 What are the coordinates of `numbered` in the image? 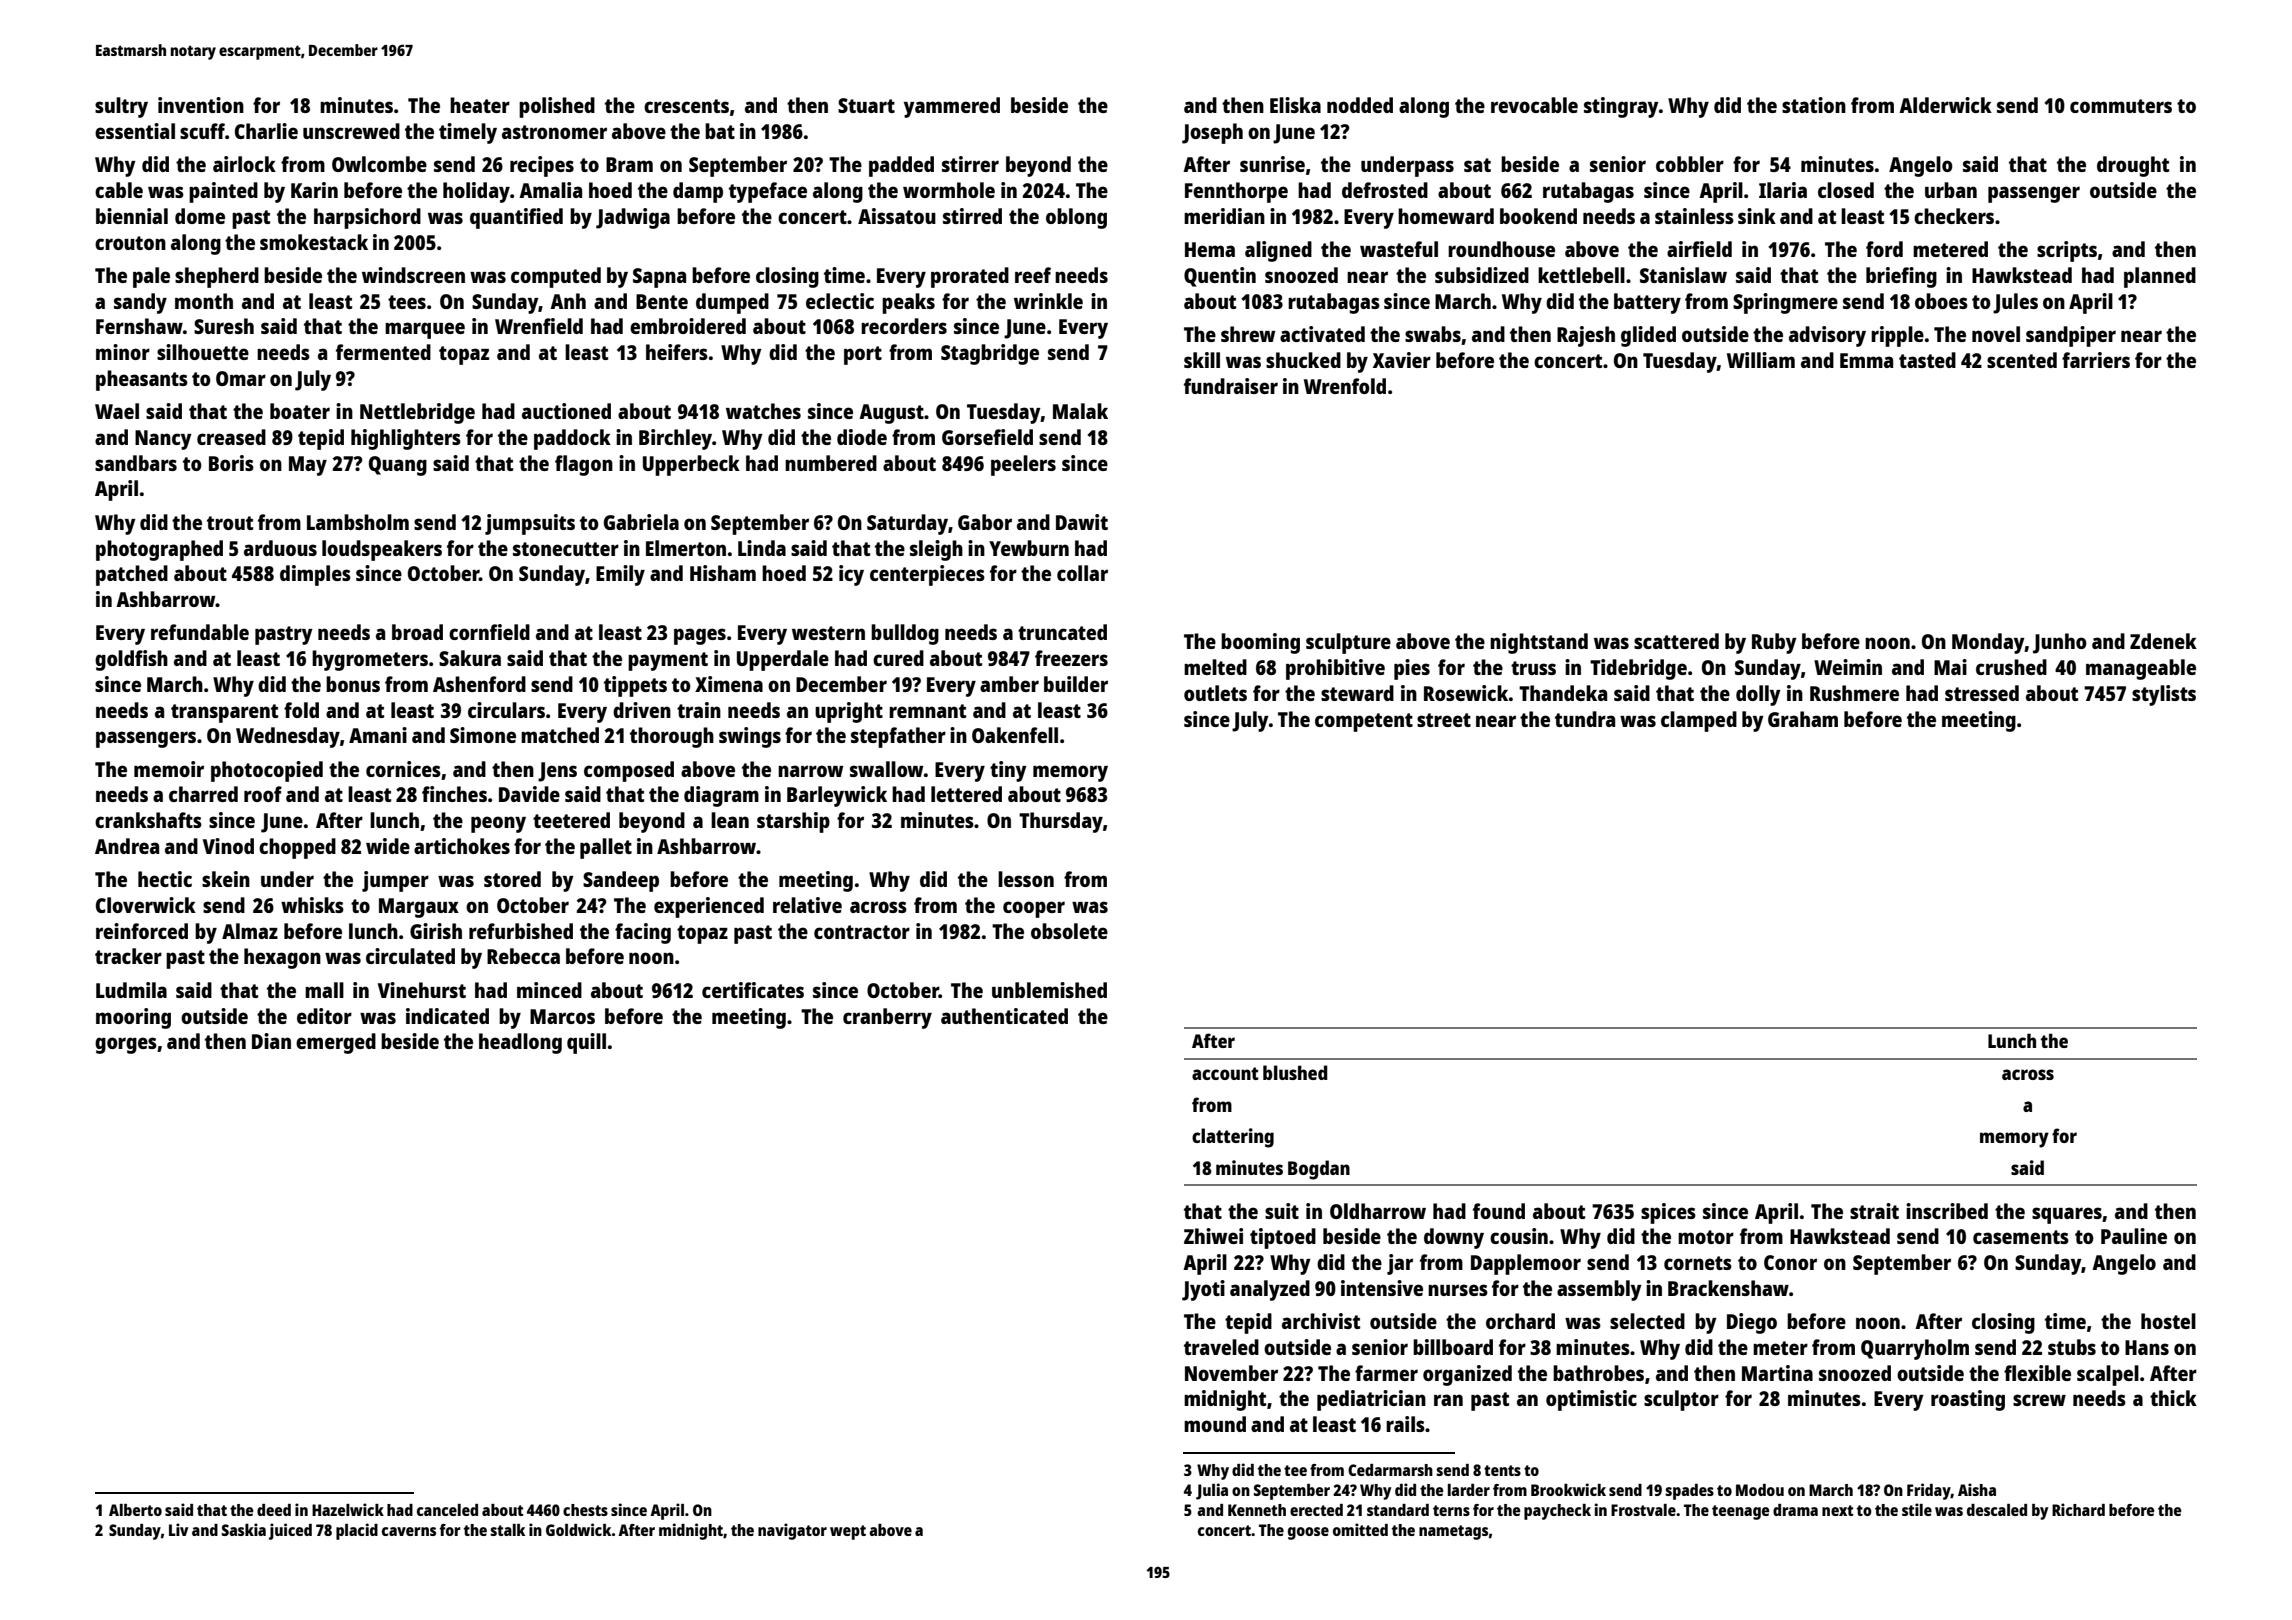 It's located at (831, 463).
